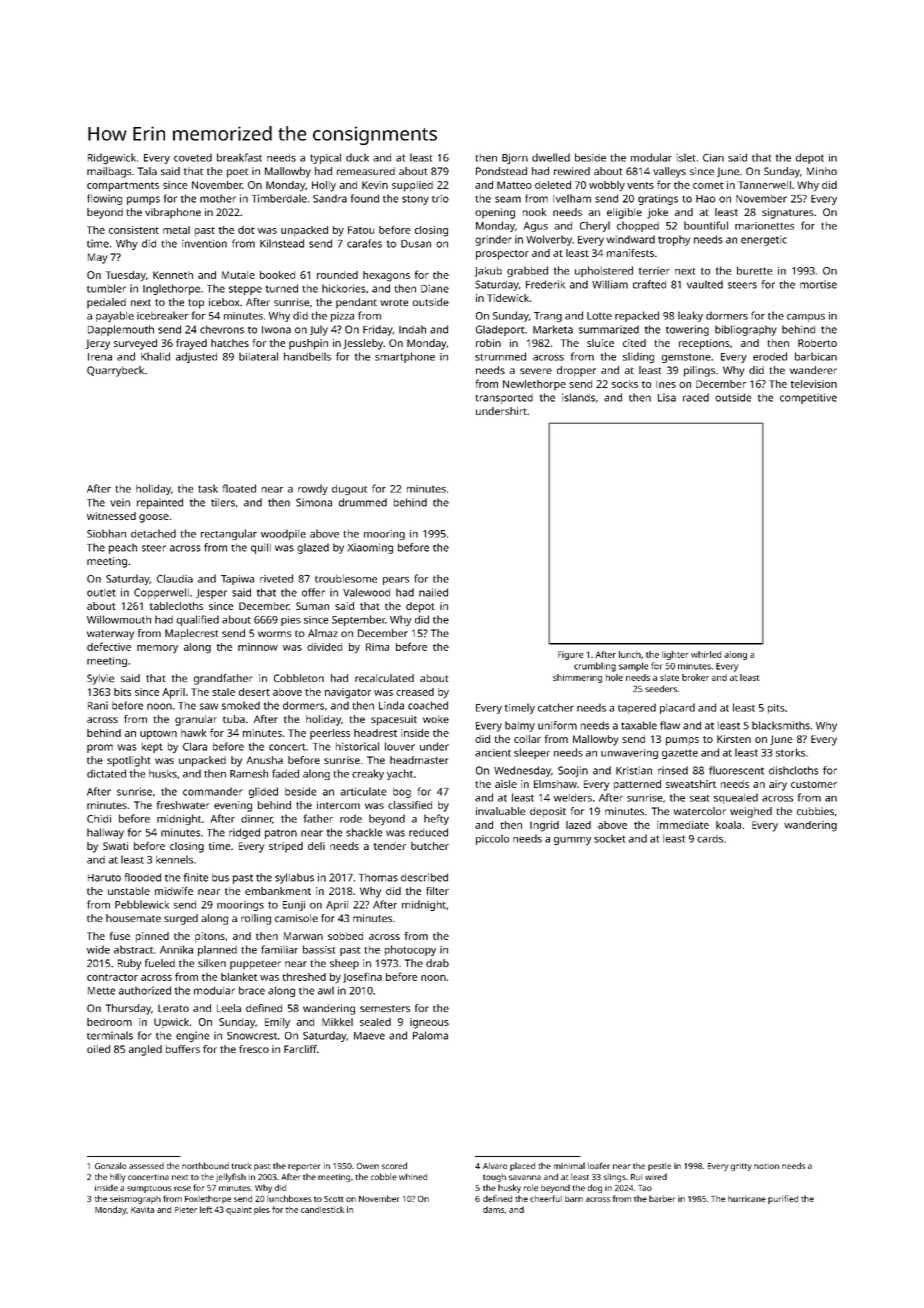 Image resolution: width=924 pixels, height=1308 pixels. Describe the element at coordinates (659, 1167) in the document. I see `pestle` at that location.
